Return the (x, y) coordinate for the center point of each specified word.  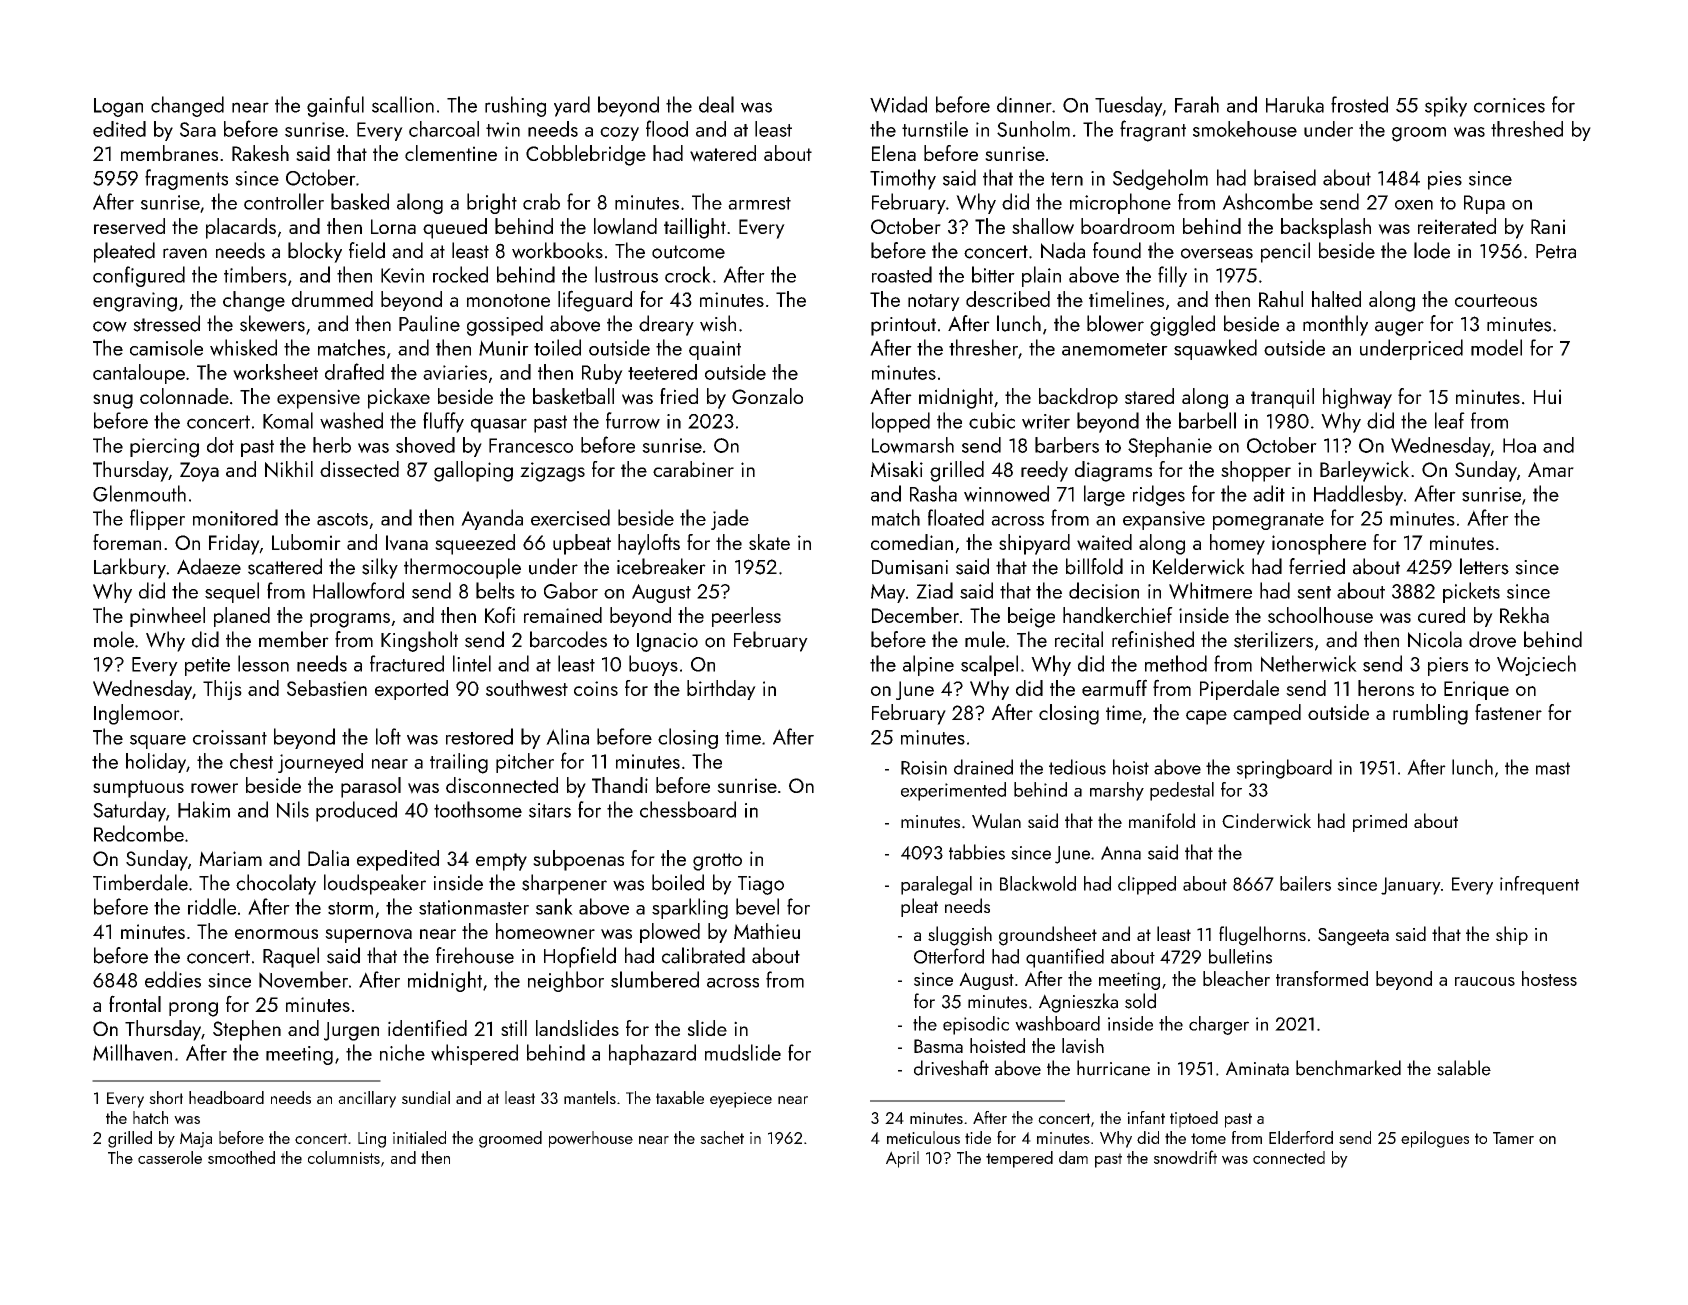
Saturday (129, 811)
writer (1046, 421)
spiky (1446, 106)
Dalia (328, 858)
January (1411, 886)
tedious (1077, 767)
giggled (1182, 325)
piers (1448, 666)
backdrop (1078, 398)
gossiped (505, 325)
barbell (1207, 420)
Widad (898, 104)
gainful (335, 106)
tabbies (977, 852)
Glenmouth (139, 493)
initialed (419, 1137)
